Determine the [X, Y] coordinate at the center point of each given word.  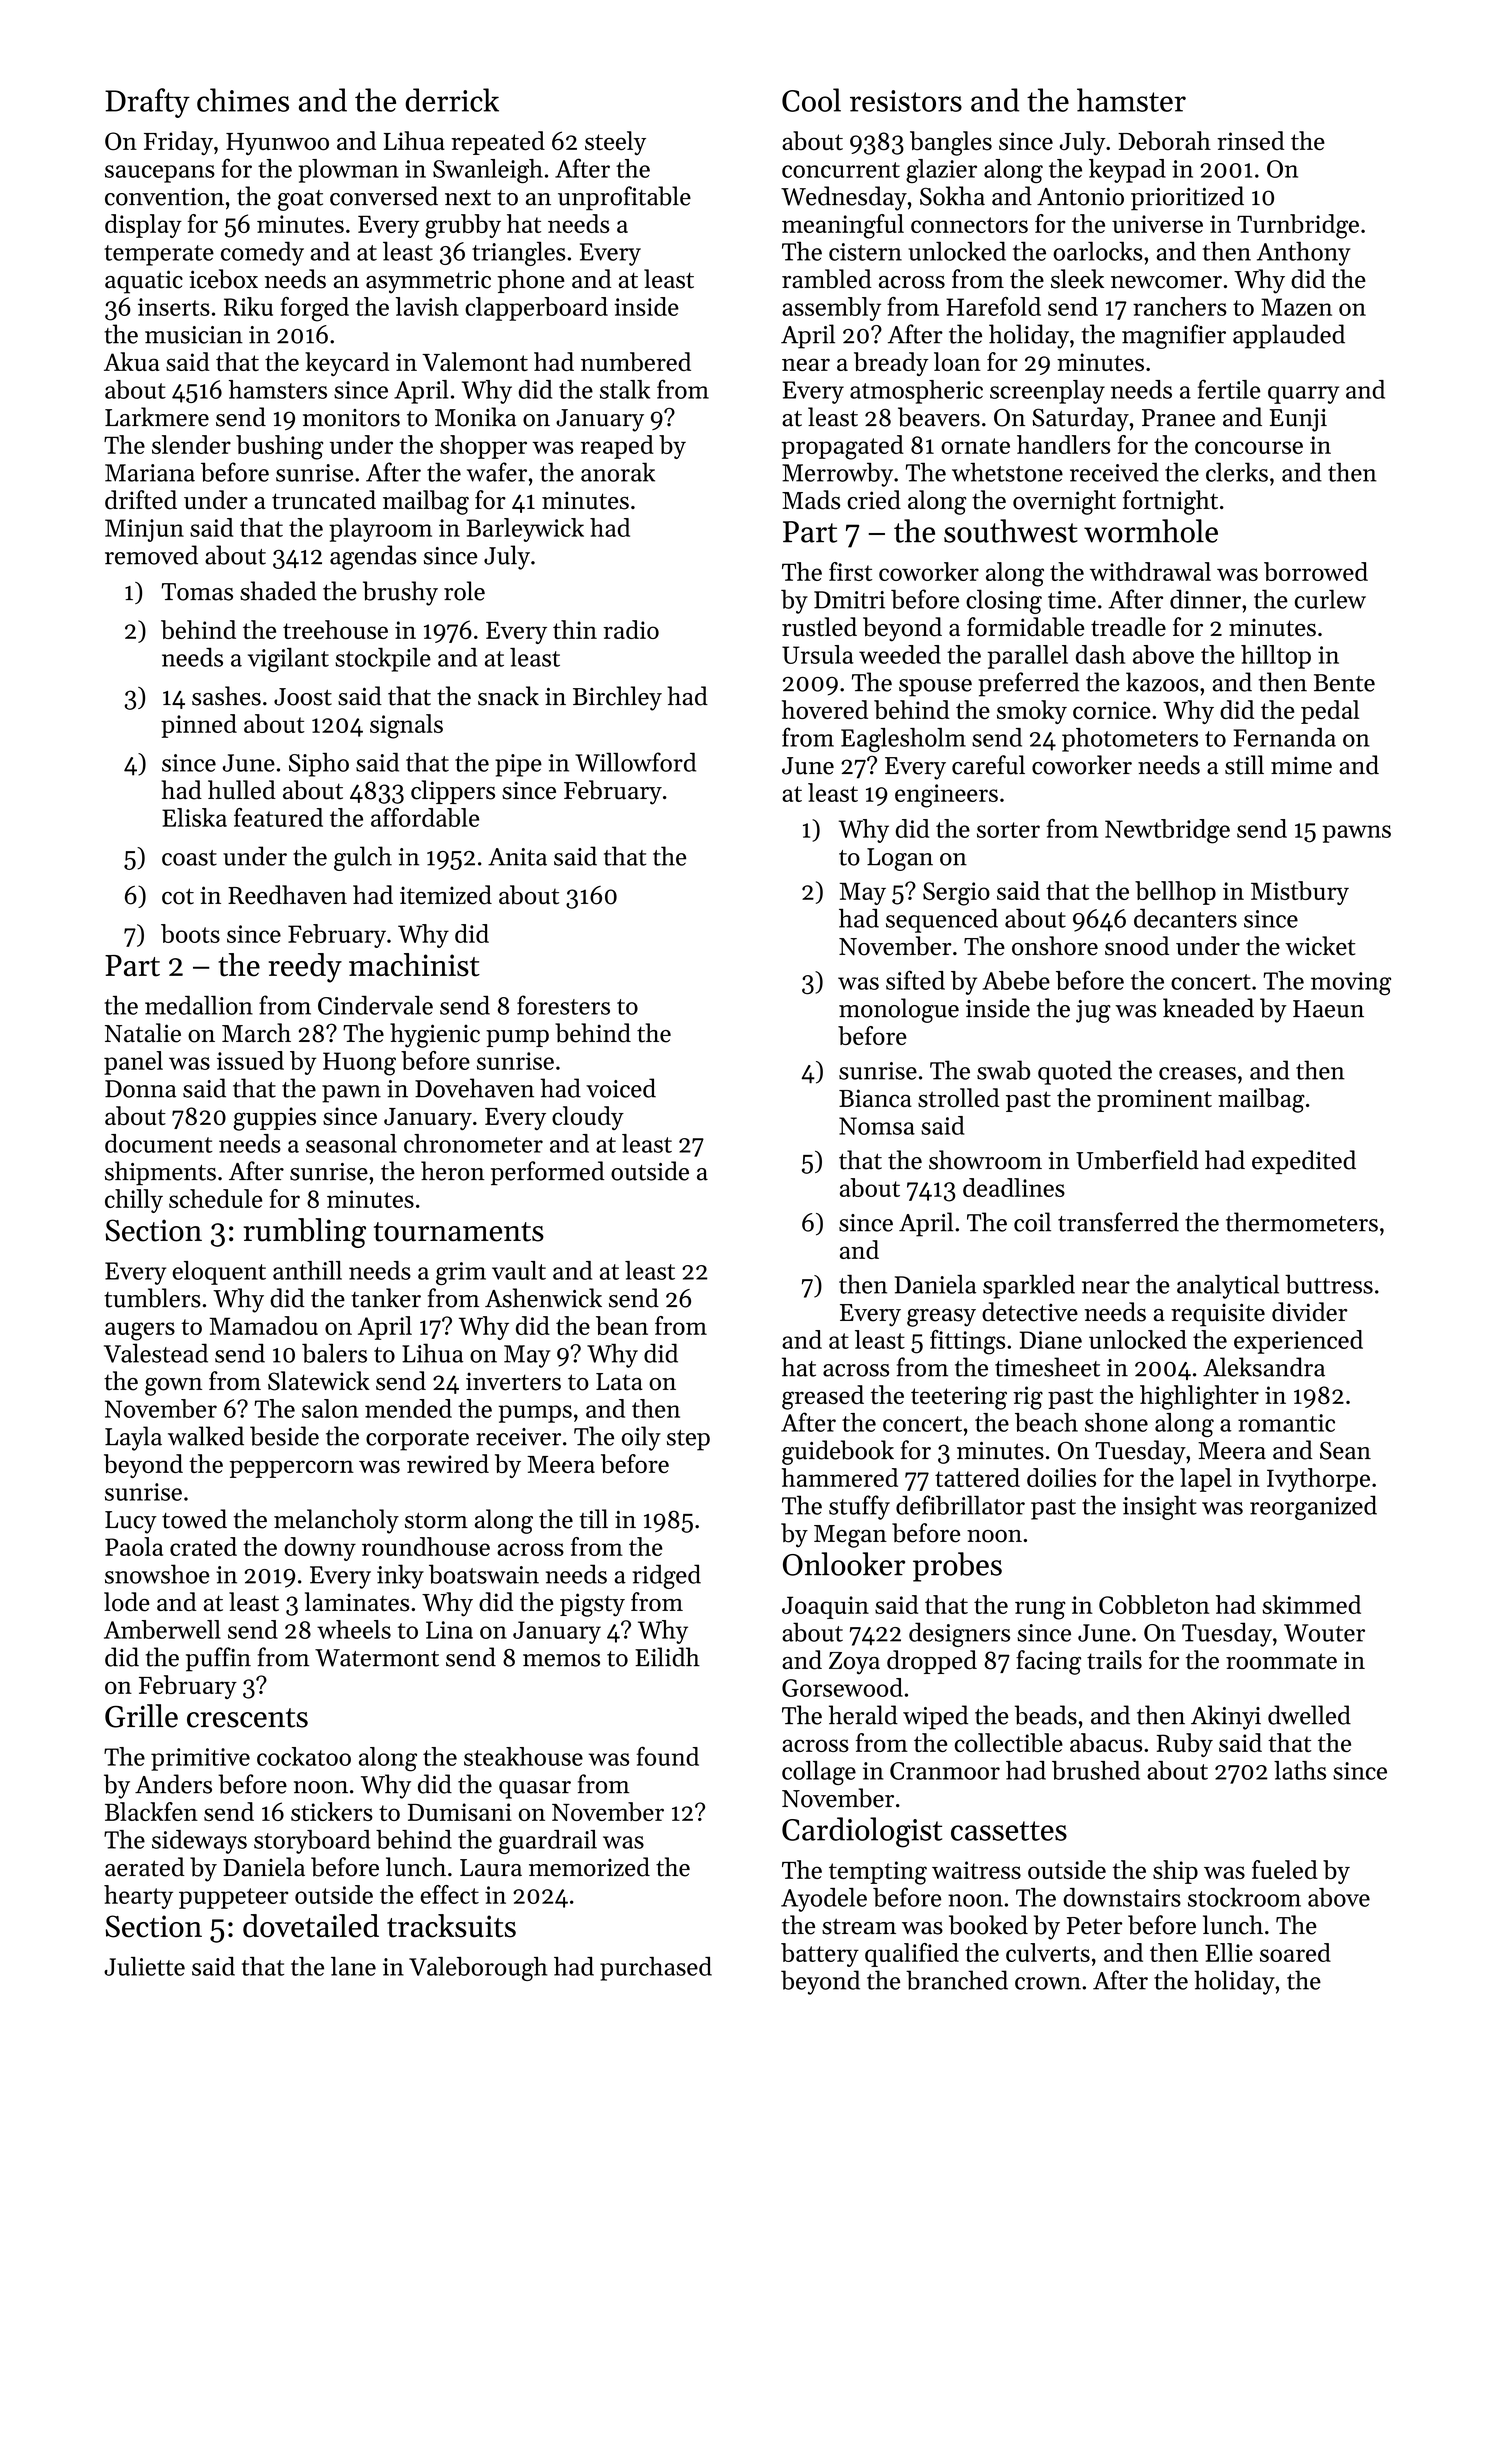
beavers [939, 417]
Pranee [1178, 418]
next [468, 198]
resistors [906, 101]
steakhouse [523, 1756]
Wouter [1324, 1633]
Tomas [197, 592]
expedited [1304, 1162]
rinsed [1251, 141]
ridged [666, 1576]
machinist [414, 965]
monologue [899, 1010]
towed [194, 1519]
